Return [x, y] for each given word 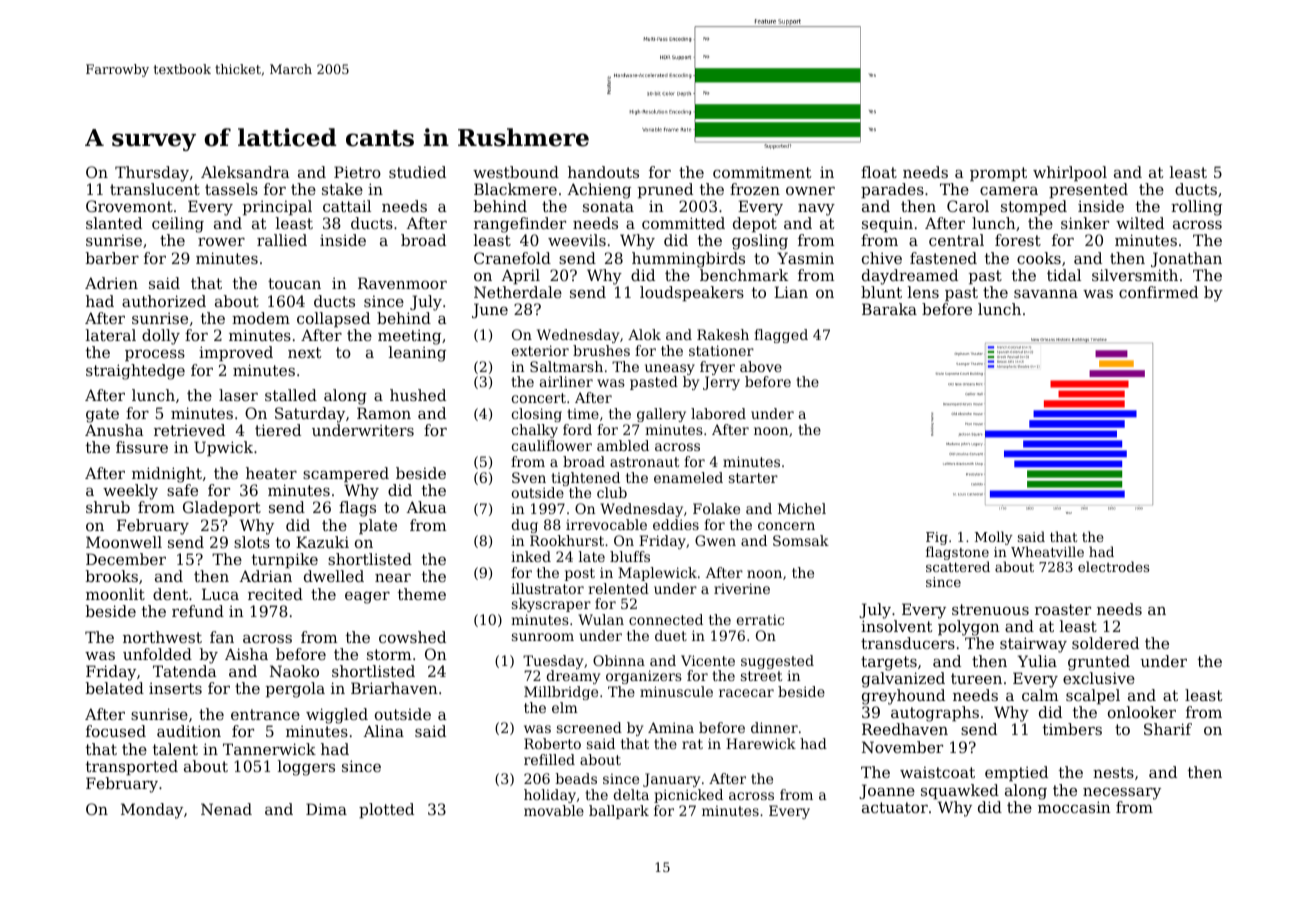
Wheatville [1047, 551]
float [879, 172]
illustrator [547, 588]
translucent [155, 189]
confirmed [1158, 292]
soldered [1105, 643]
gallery [661, 415]
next [305, 352]
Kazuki [322, 542]
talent [175, 749]
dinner [774, 727]
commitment [762, 172]
